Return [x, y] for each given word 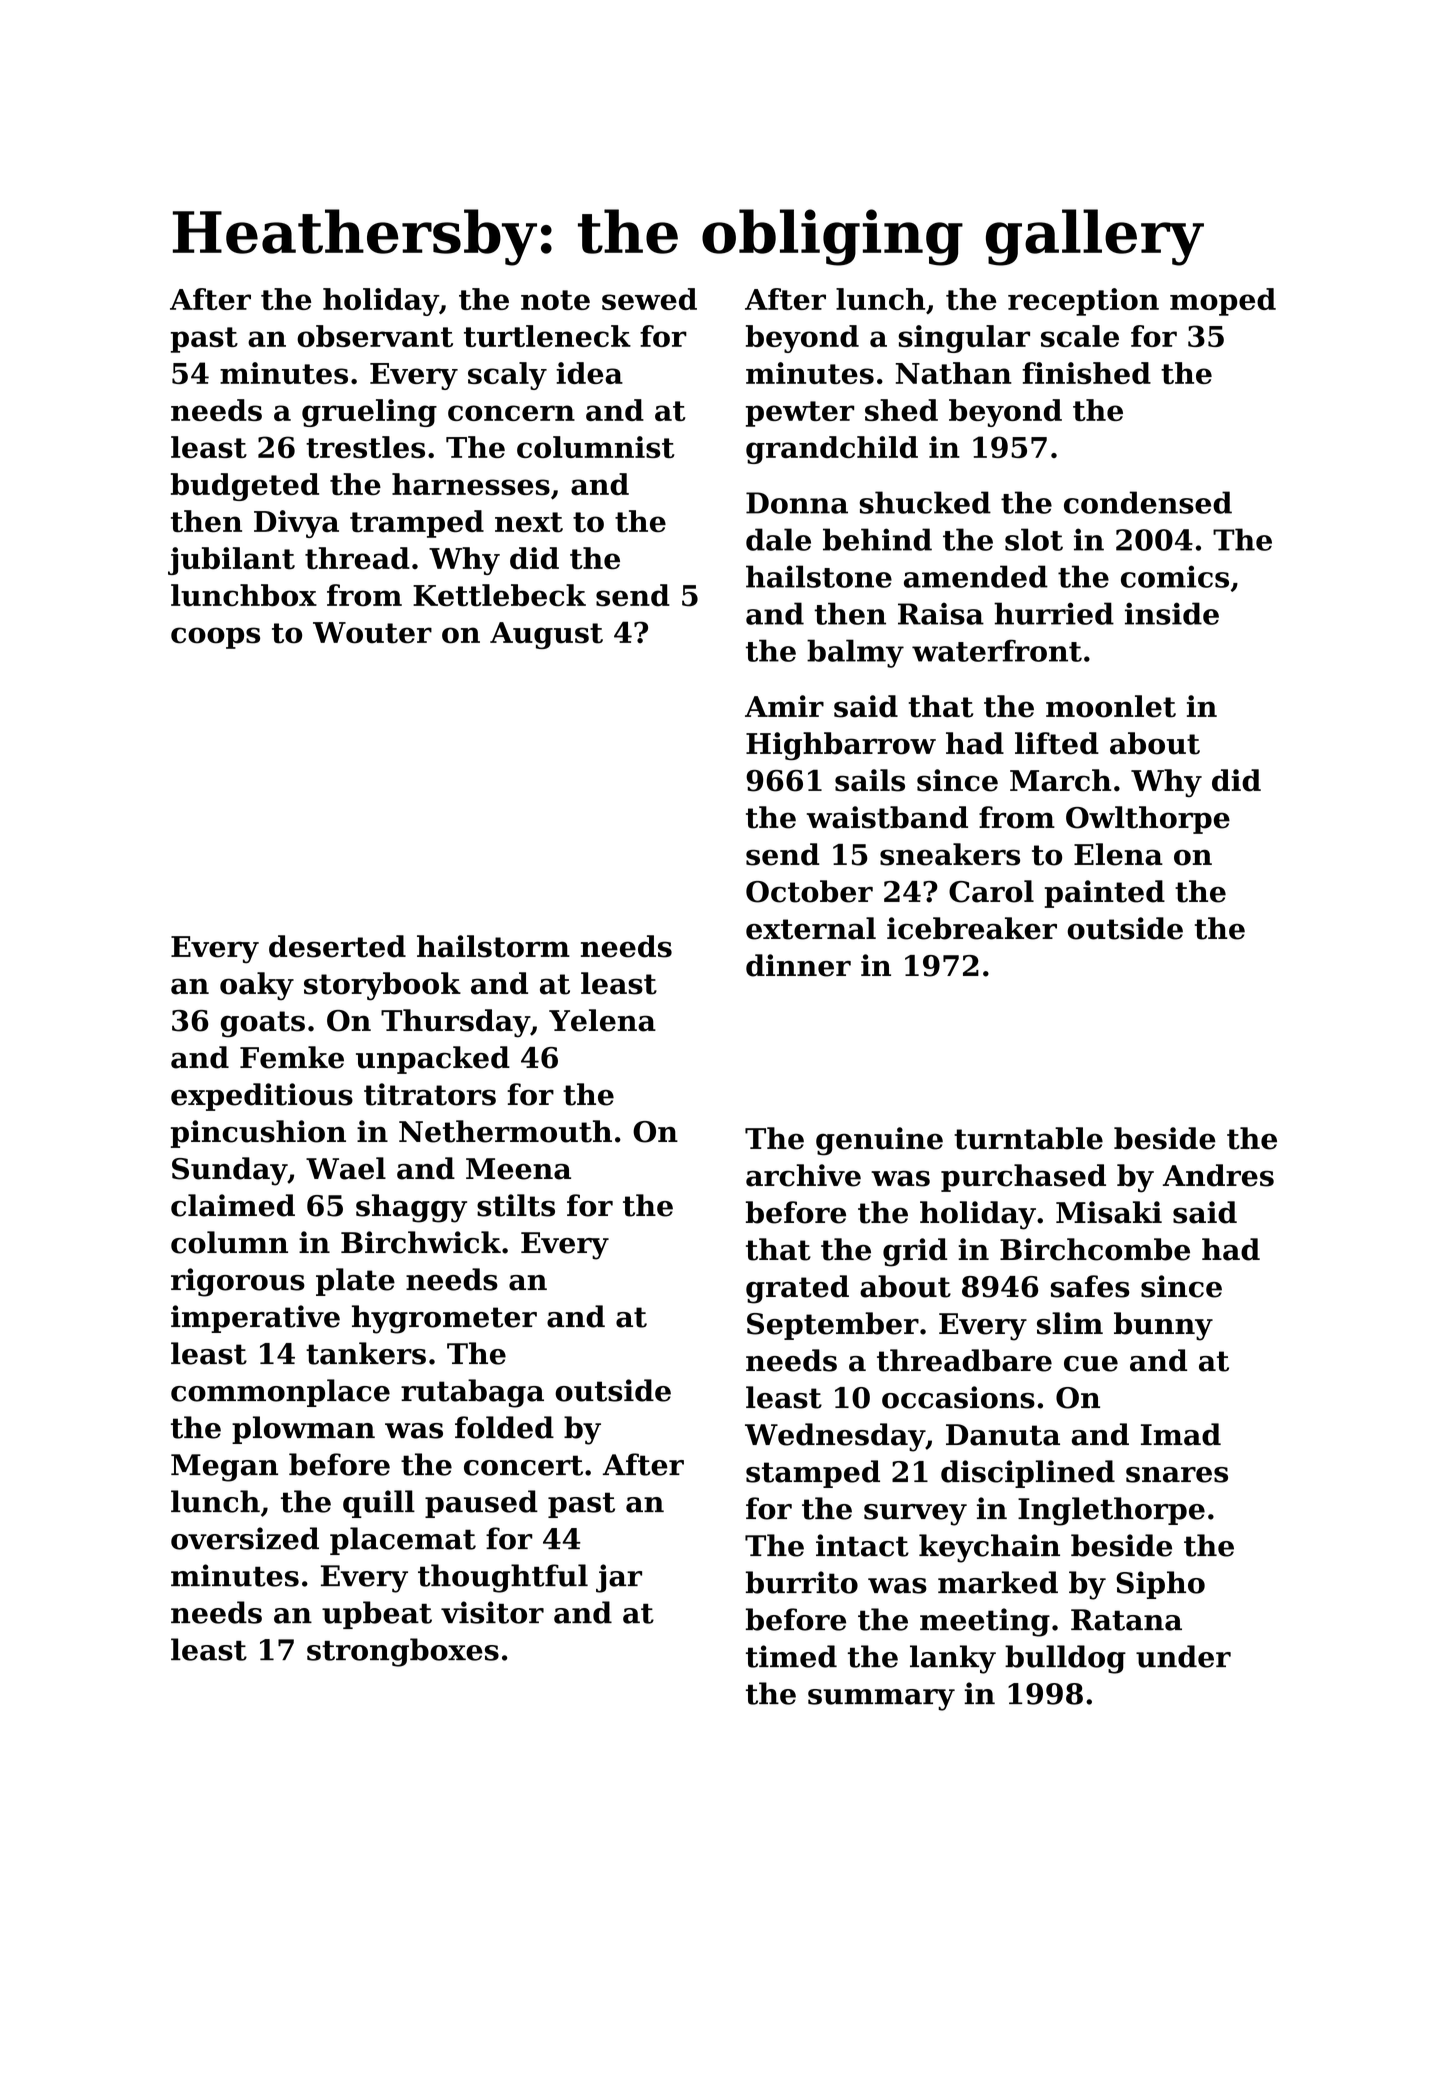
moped [1223, 302]
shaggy [411, 1208]
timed [791, 1656]
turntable [1028, 1138]
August [546, 635]
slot [1034, 539]
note [555, 300]
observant [375, 336]
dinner [798, 965]
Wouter [372, 633]
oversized [245, 1538]
